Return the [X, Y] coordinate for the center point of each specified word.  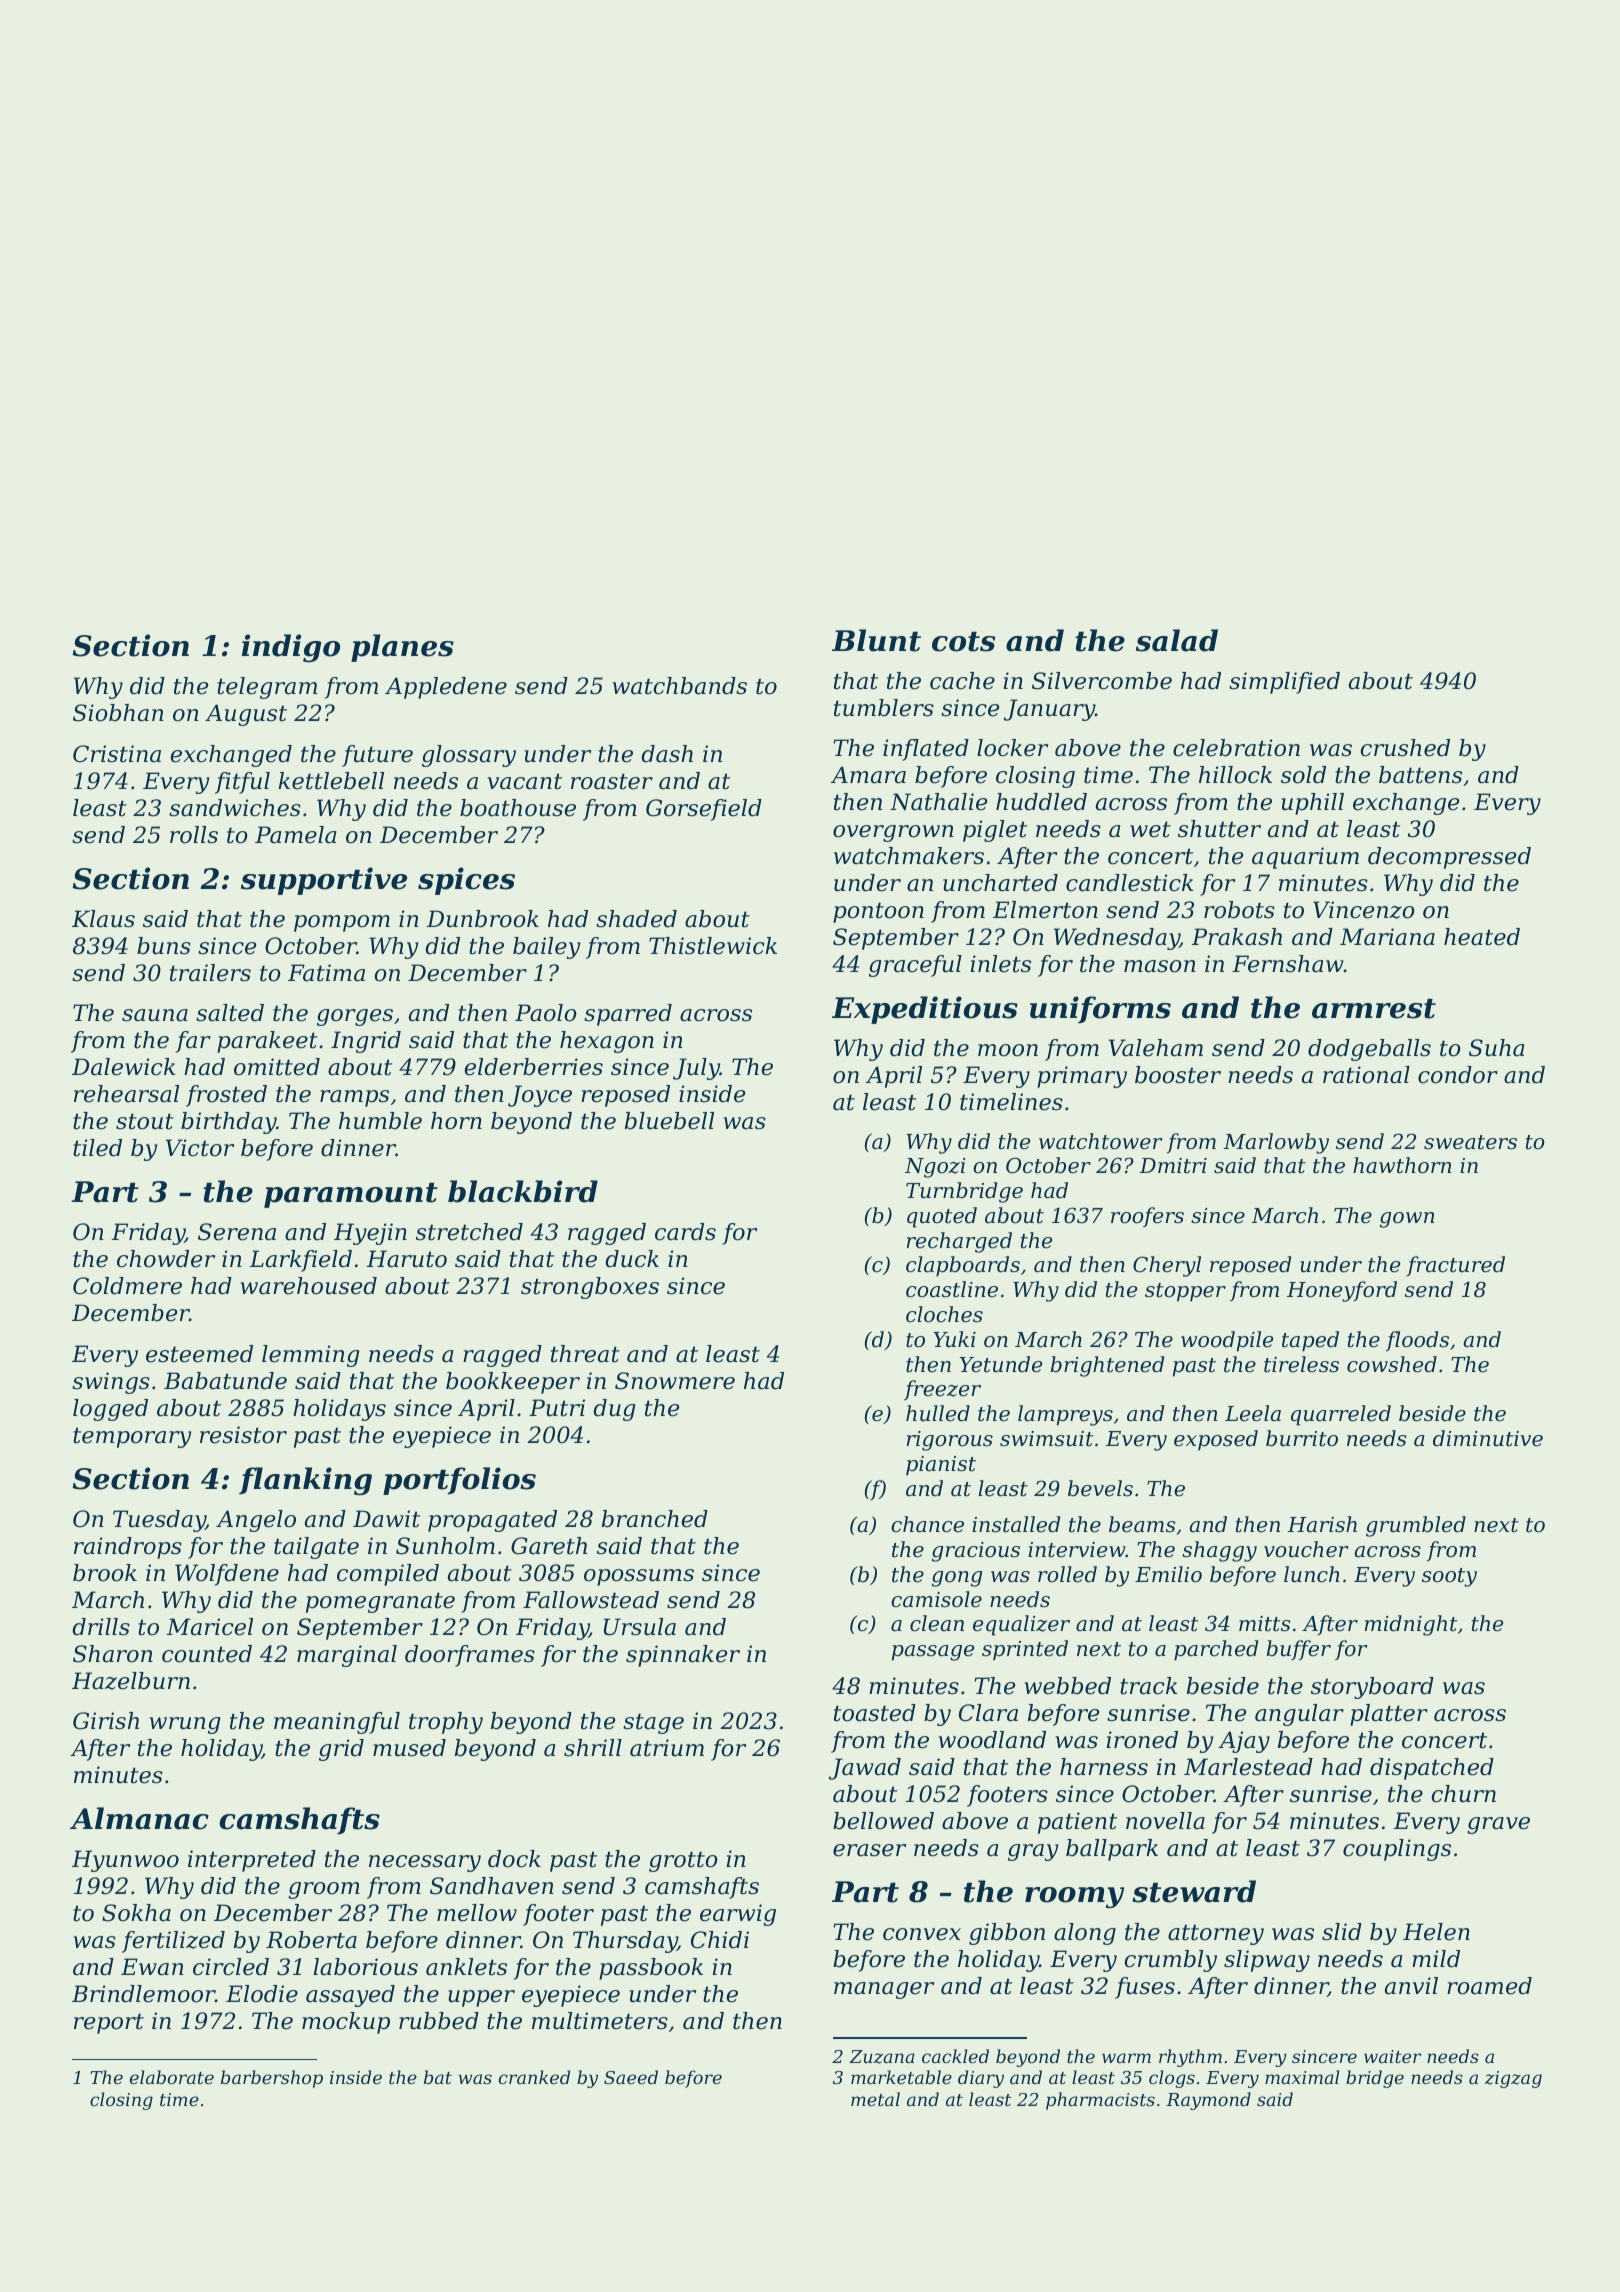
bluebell [669, 1121]
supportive [324, 881]
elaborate [172, 2077]
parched [1216, 1650]
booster [1178, 1075]
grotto [683, 1861]
